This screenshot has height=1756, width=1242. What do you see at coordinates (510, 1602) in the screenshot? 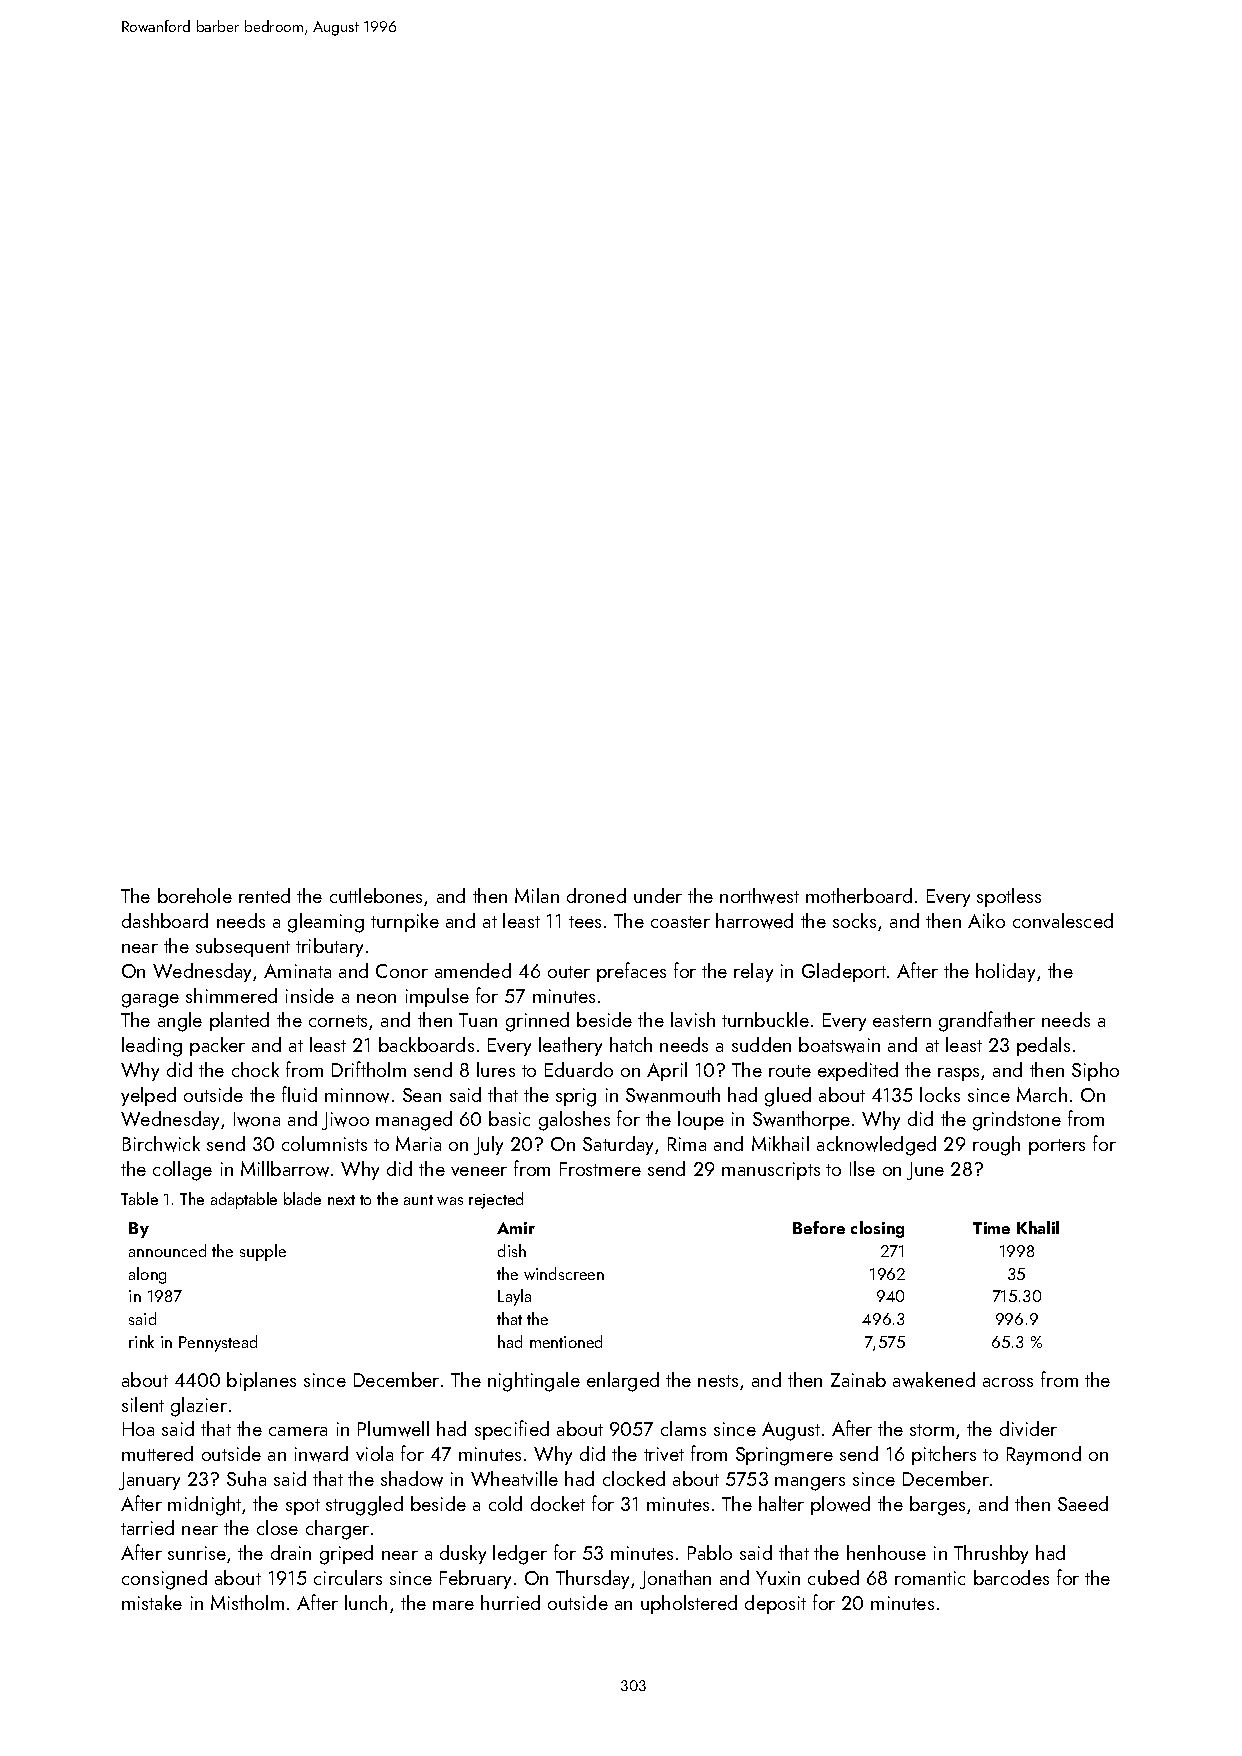
I see `hurried` at bounding box center [510, 1602].
